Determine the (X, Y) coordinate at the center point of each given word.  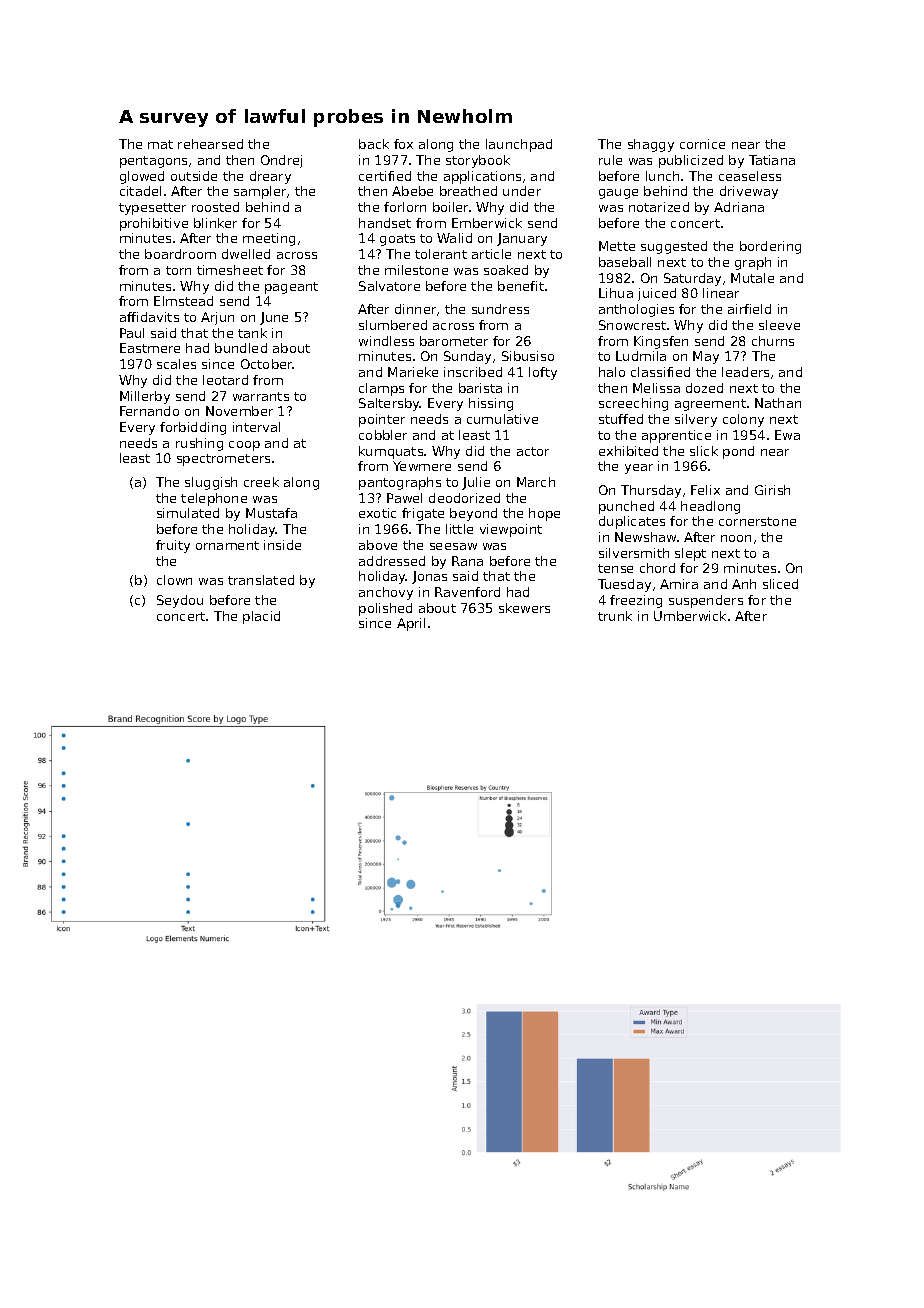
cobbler (383, 435)
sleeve (779, 325)
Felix (705, 490)
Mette (617, 246)
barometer (454, 341)
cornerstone (757, 521)
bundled (241, 348)
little (459, 529)
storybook (478, 161)
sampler (260, 192)
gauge (618, 194)
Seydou (180, 601)
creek (261, 482)
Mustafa (271, 513)
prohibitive (154, 224)
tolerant (441, 254)
